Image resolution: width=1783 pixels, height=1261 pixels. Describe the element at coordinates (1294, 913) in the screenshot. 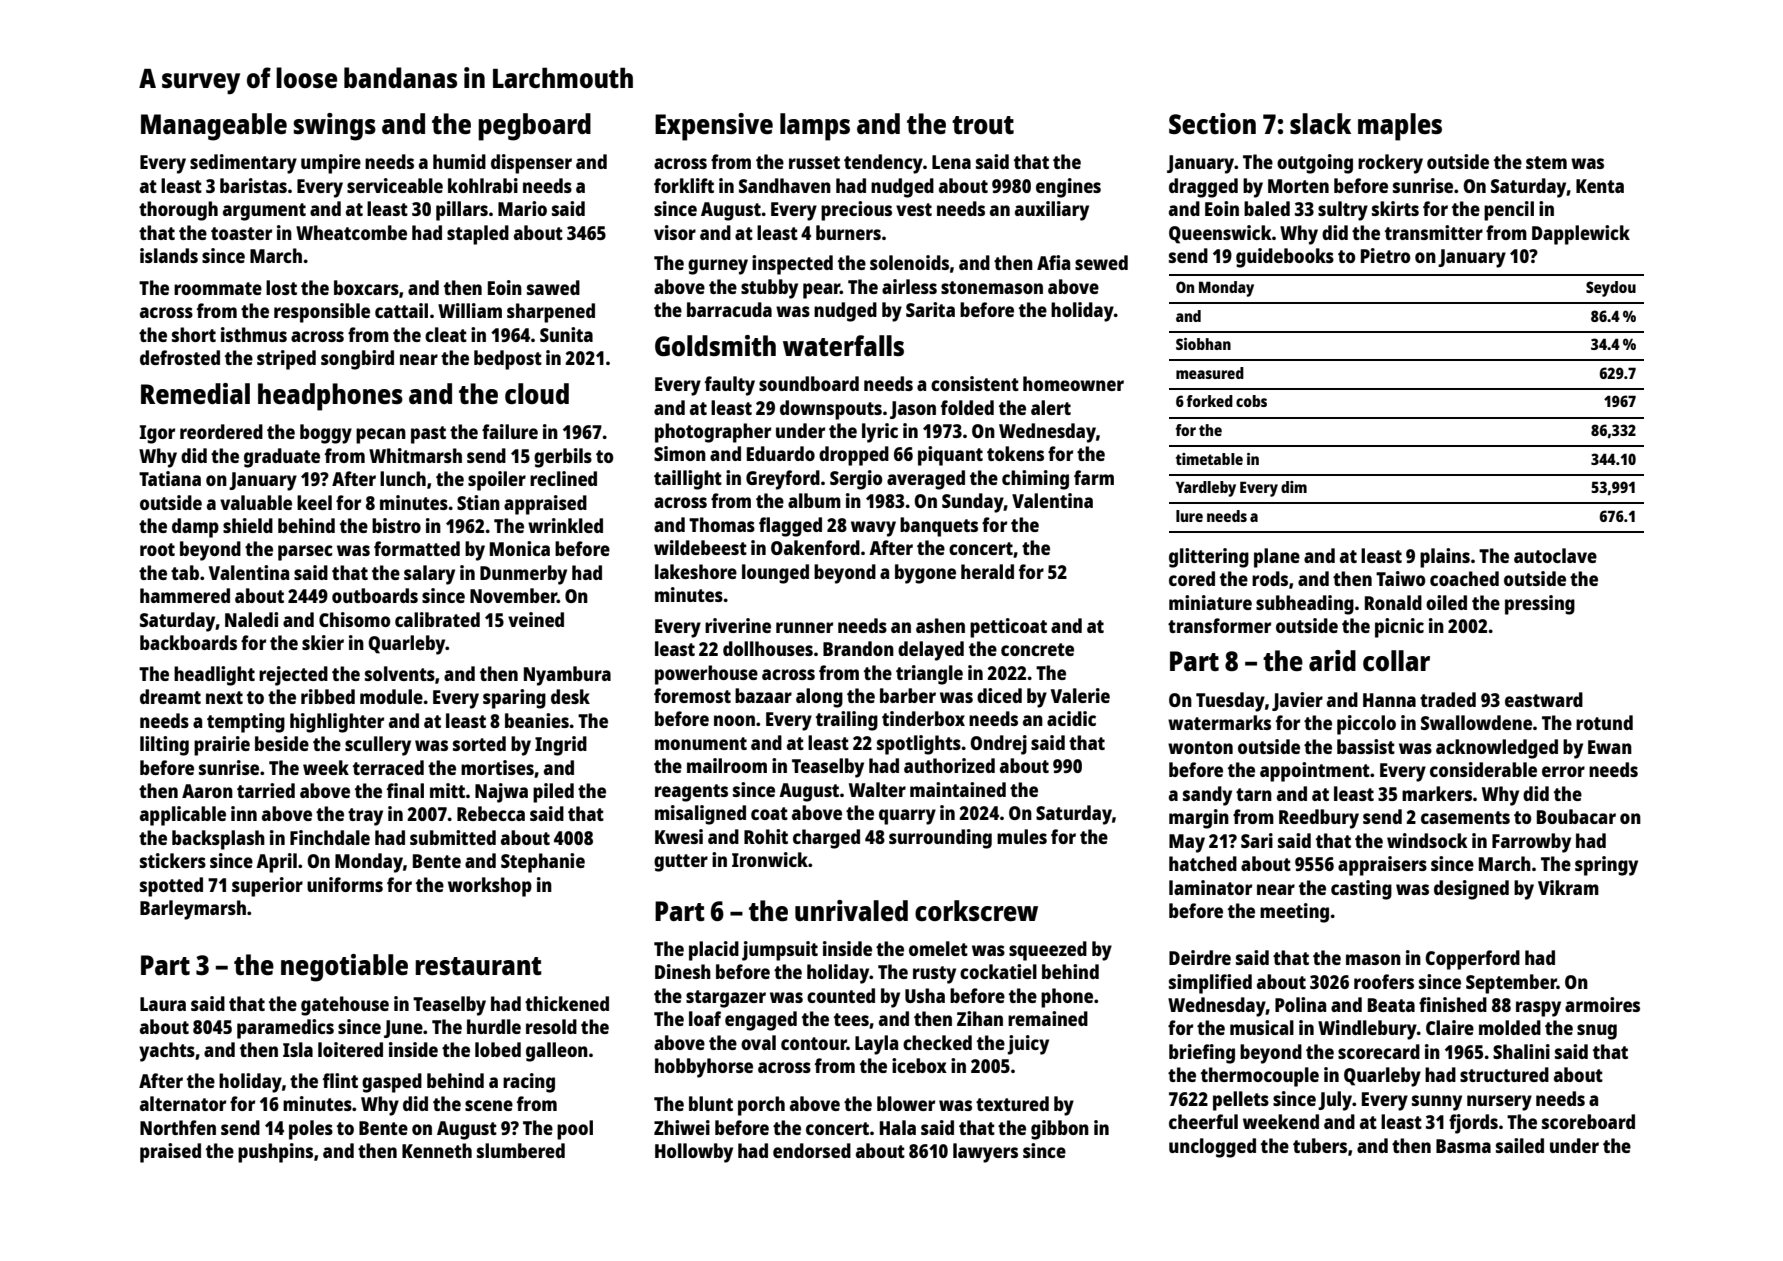

I see `meeting` at that location.
